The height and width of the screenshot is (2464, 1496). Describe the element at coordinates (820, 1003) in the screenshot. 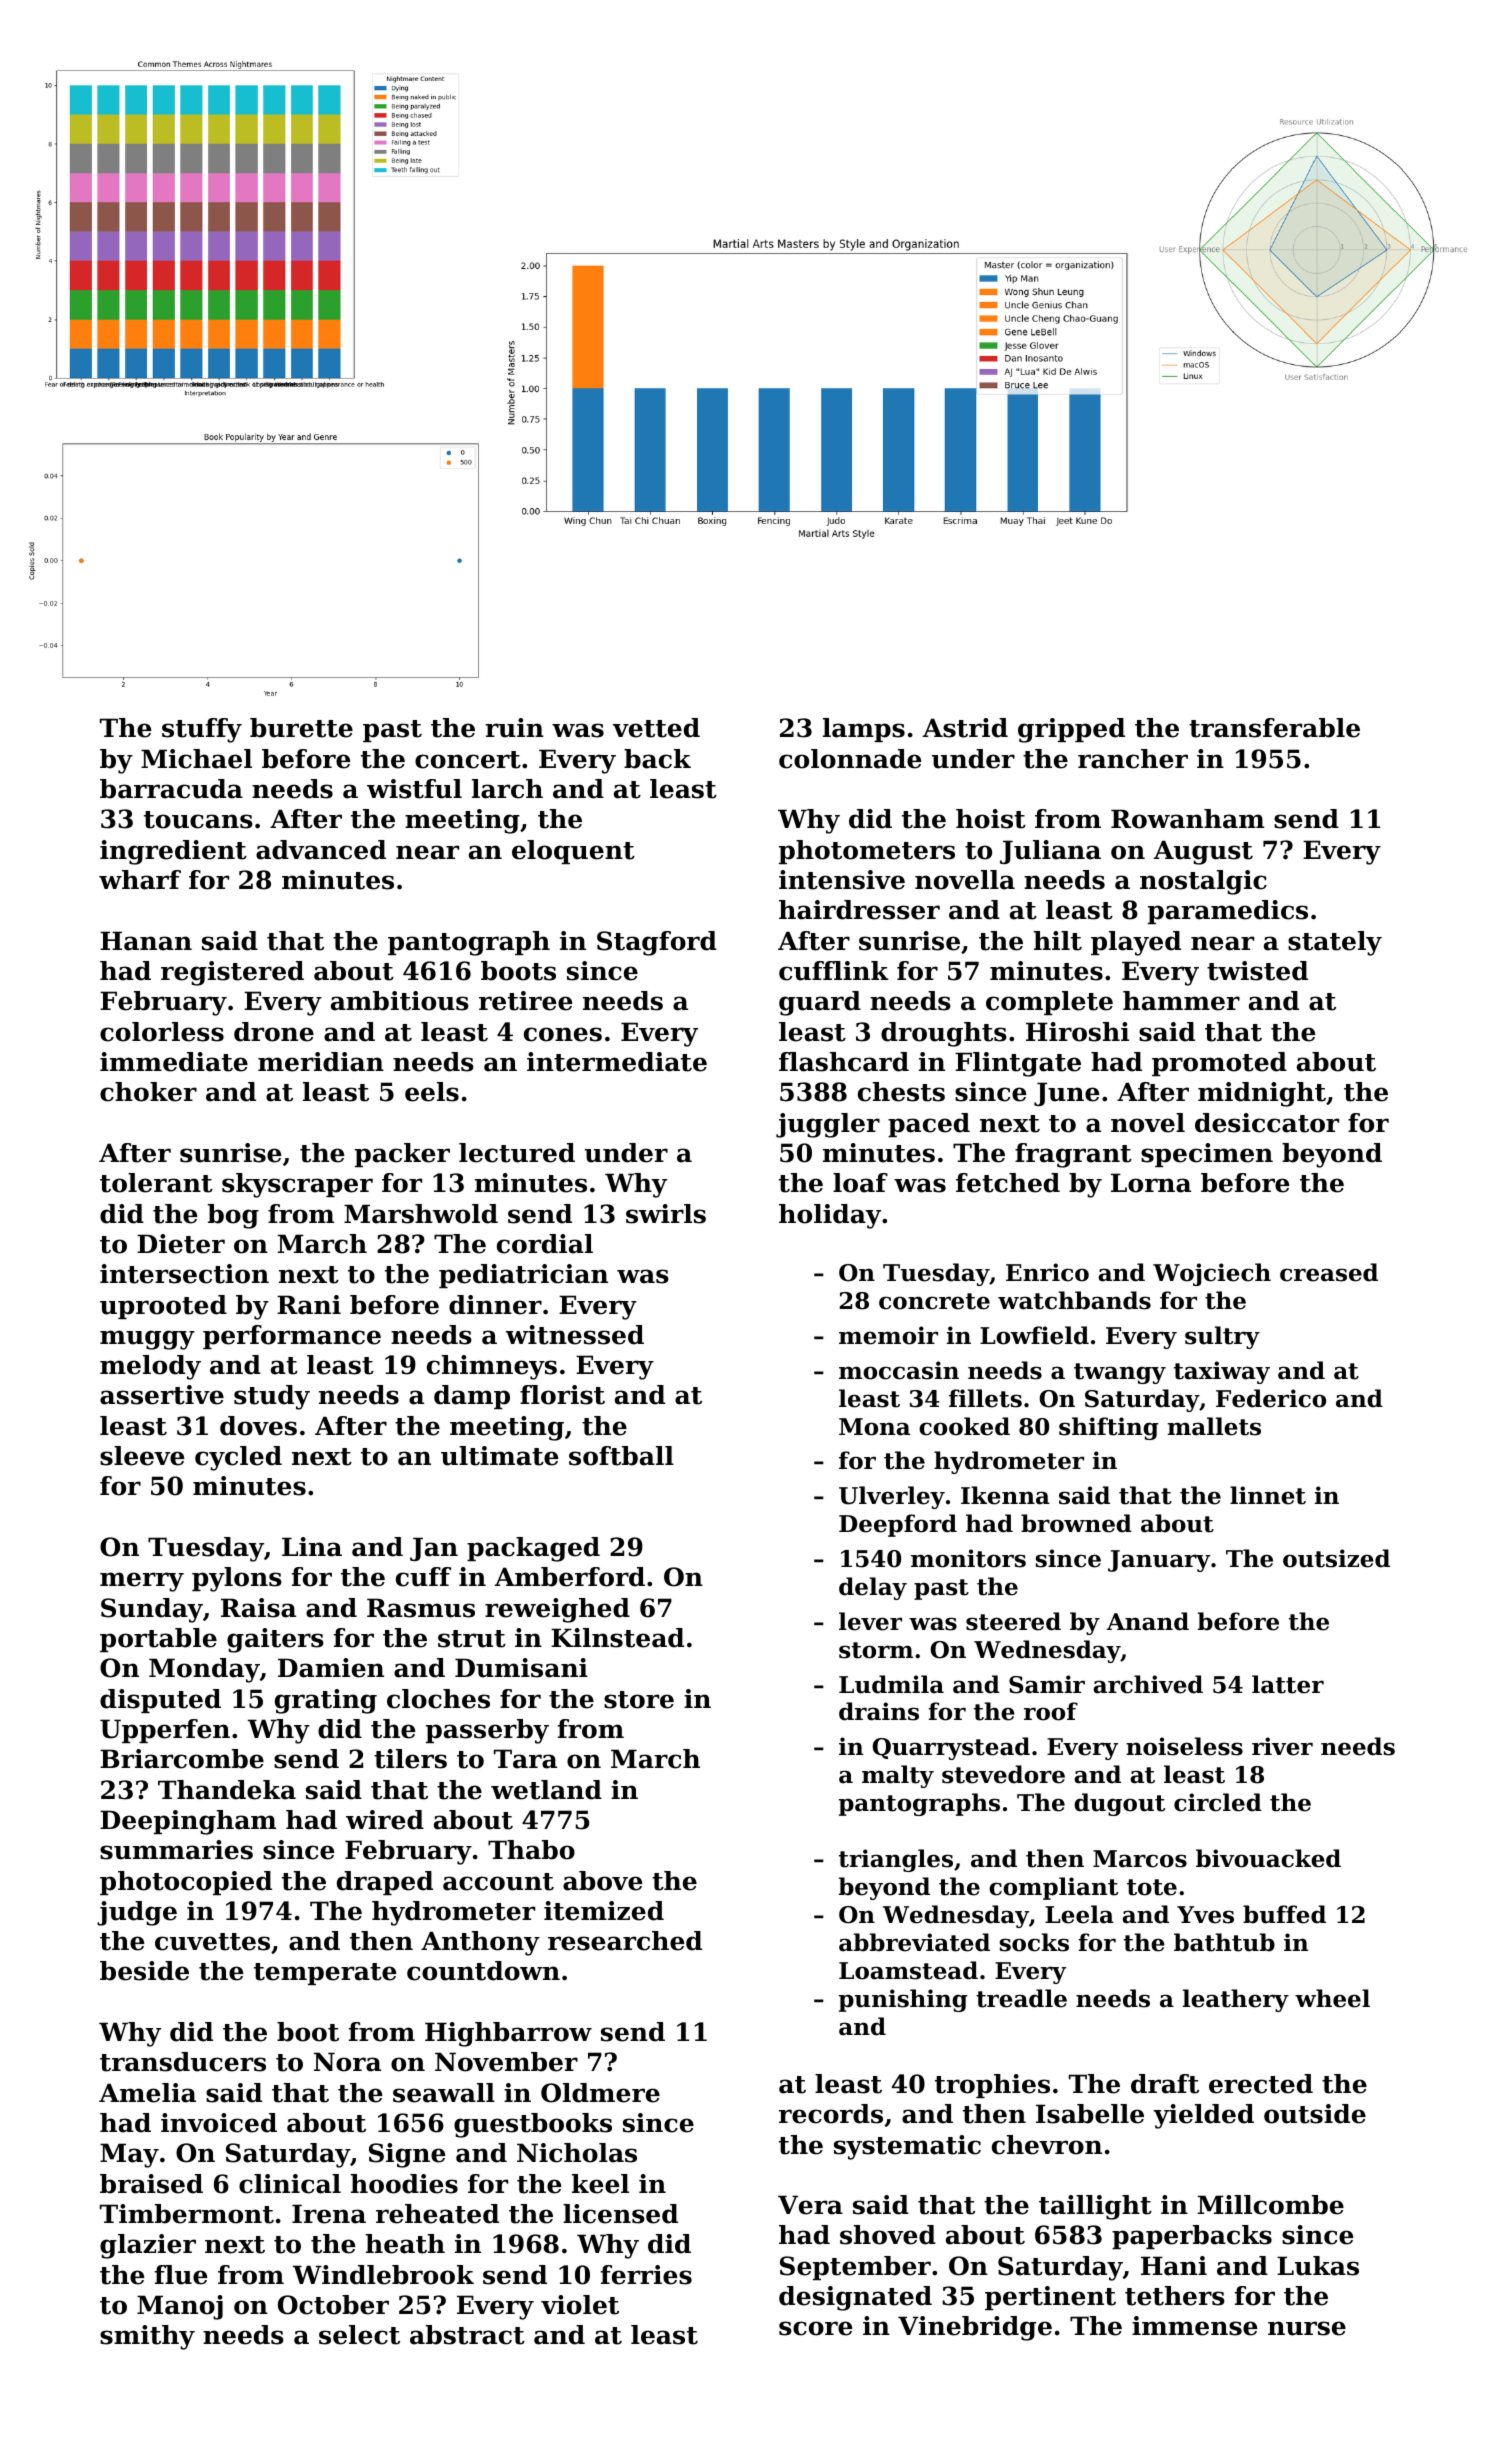

I see `guard` at that location.
